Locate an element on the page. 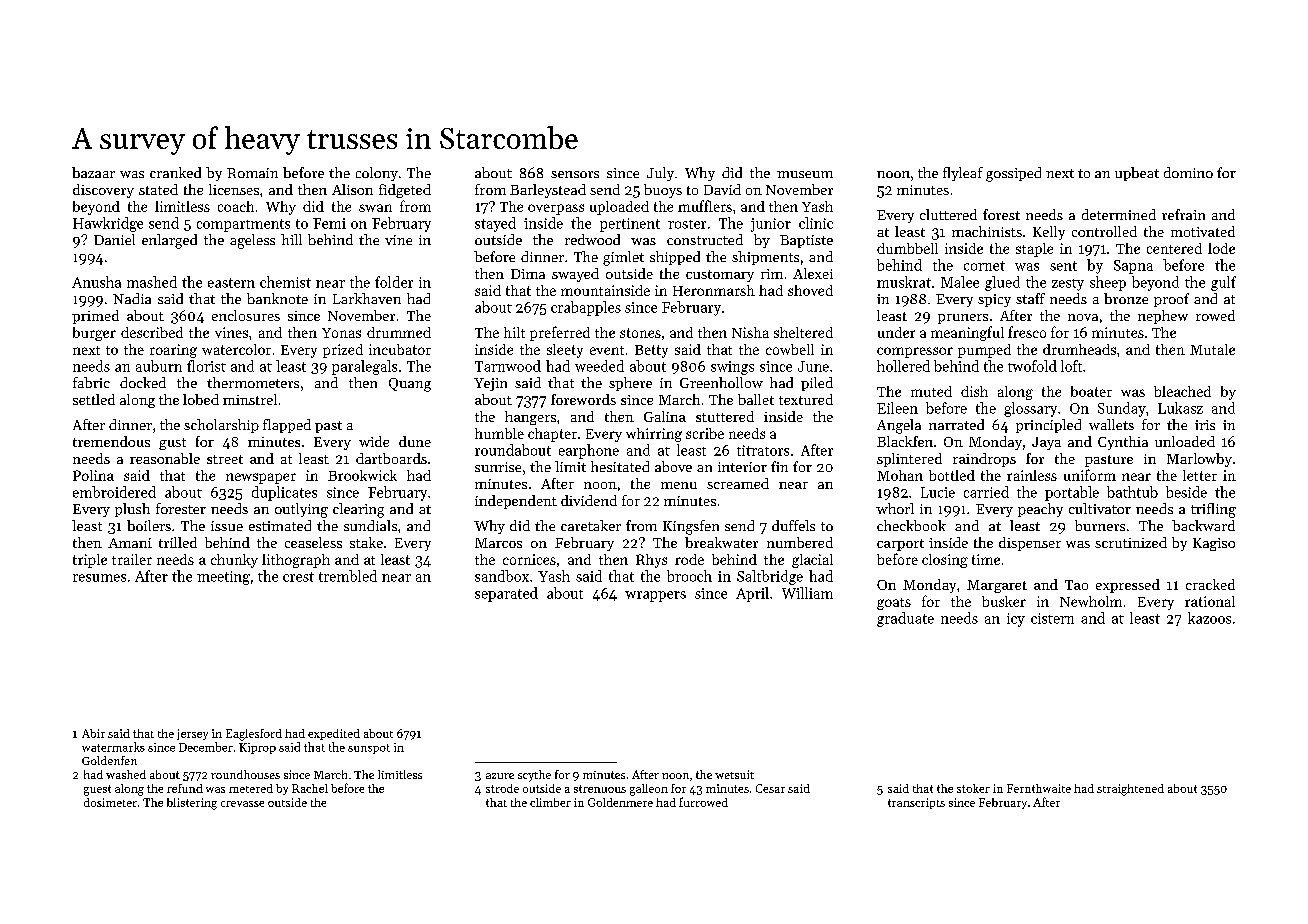 Image resolution: width=1308 pixels, height=924 pixels. compressor is located at coordinates (915, 352).
